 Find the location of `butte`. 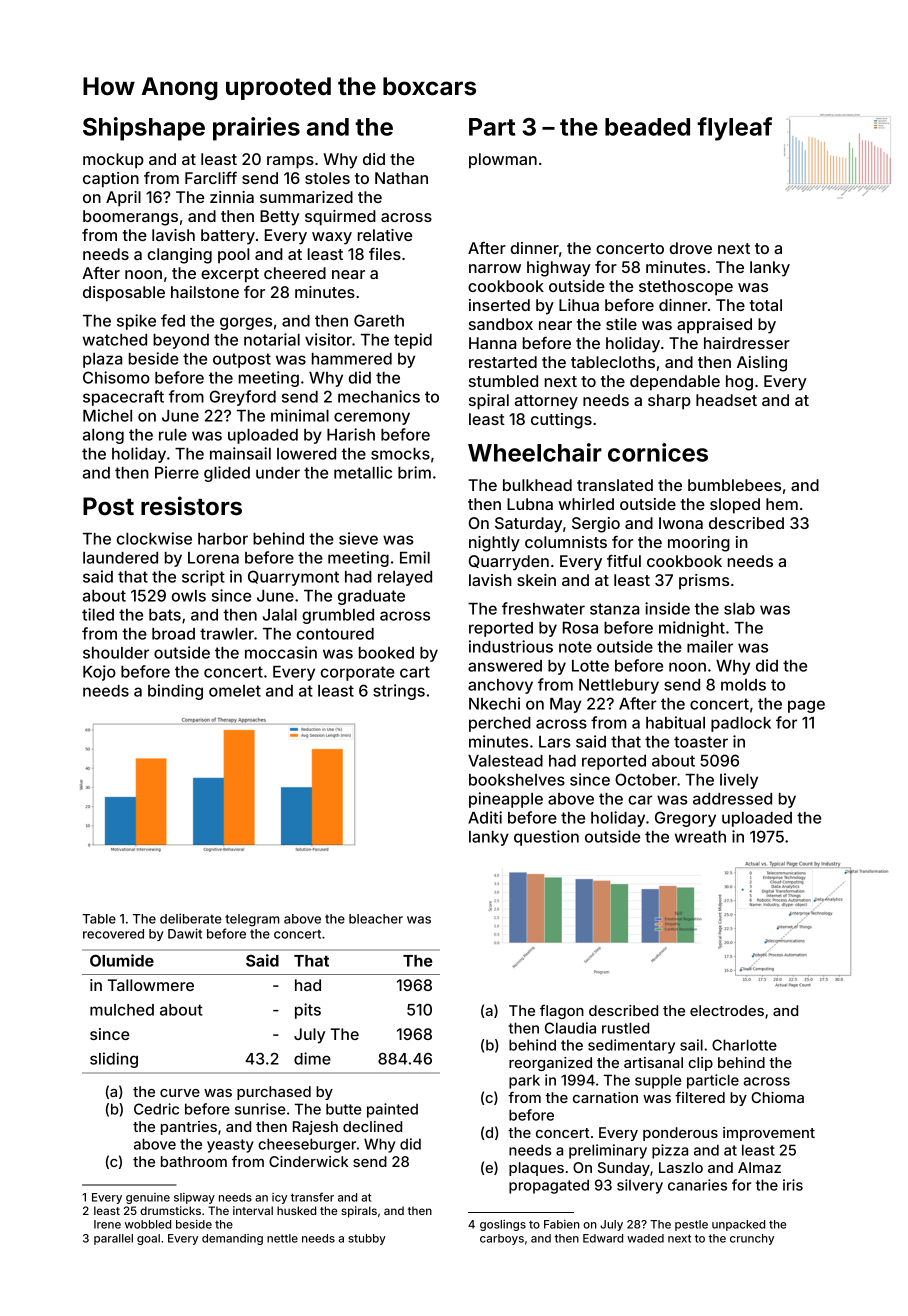

butte is located at coordinates (344, 1109).
